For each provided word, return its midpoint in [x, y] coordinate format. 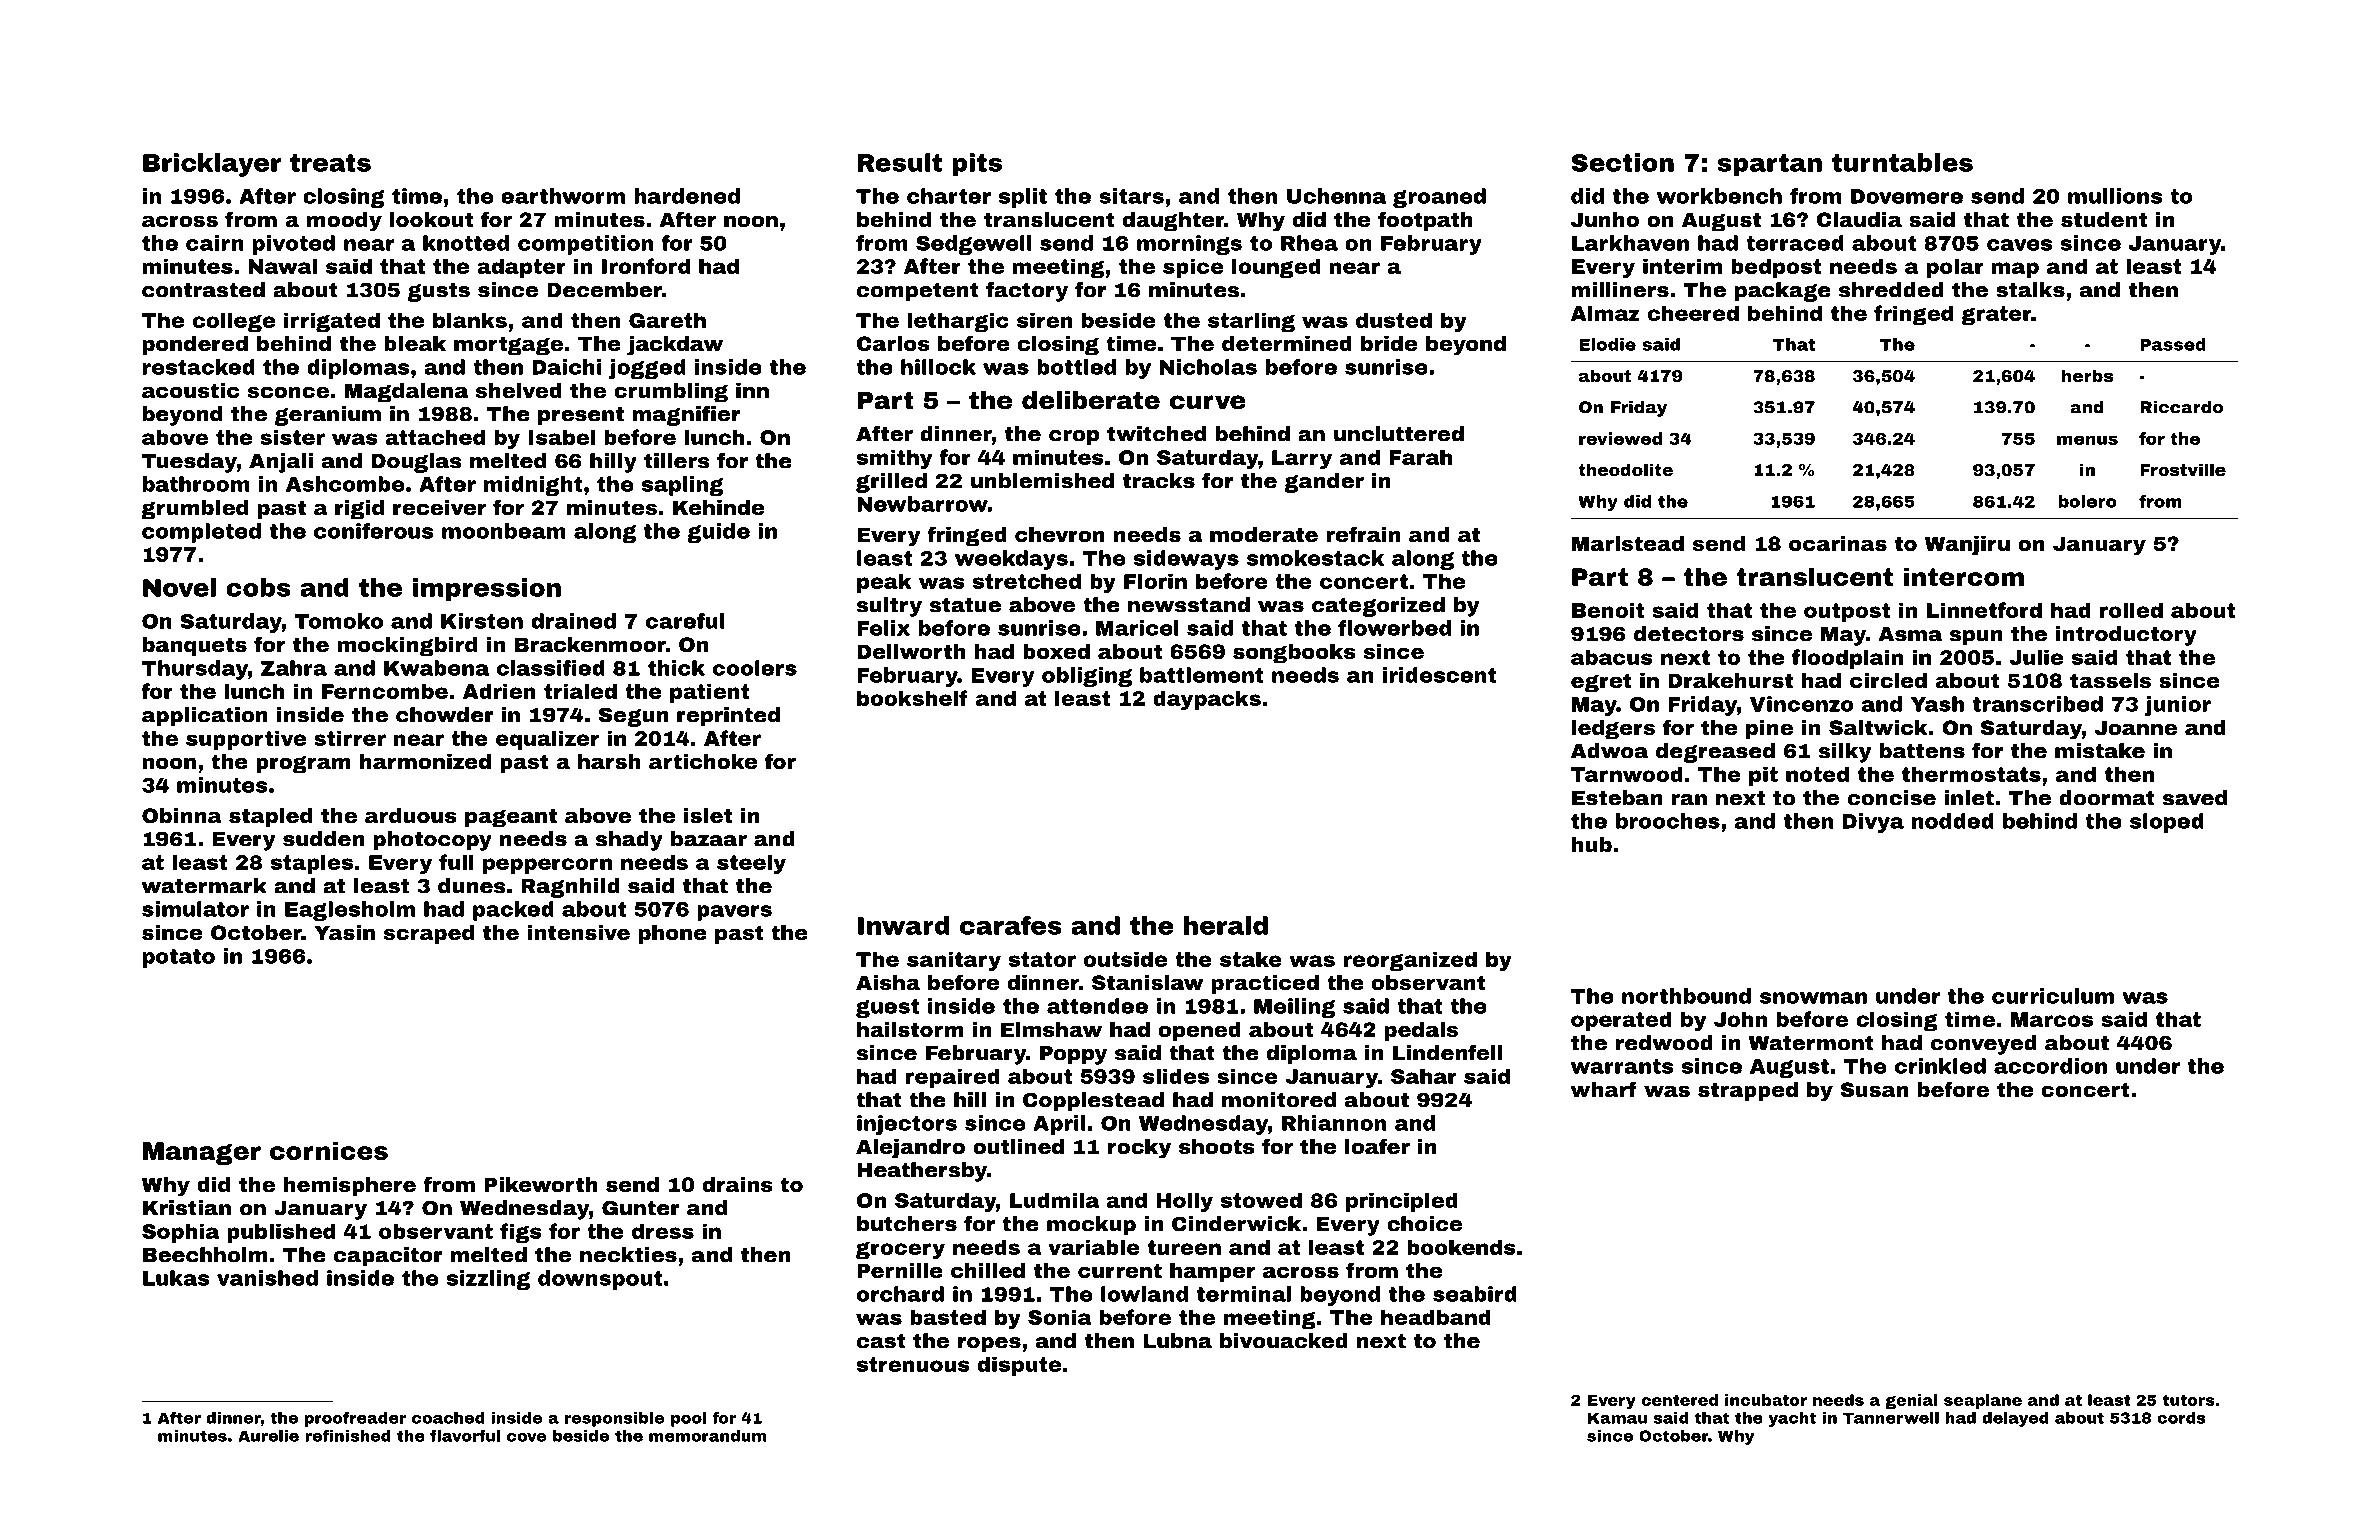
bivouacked [1284, 1341]
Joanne [2136, 727]
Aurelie [268, 1436]
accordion [2050, 1066]
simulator [195, 909]
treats [330, 163]
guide [718, 533]
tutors [2189, 1400]
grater [1996, 315]
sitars [1131, 196]
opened [1200, 1031]
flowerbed [1394, 628]
